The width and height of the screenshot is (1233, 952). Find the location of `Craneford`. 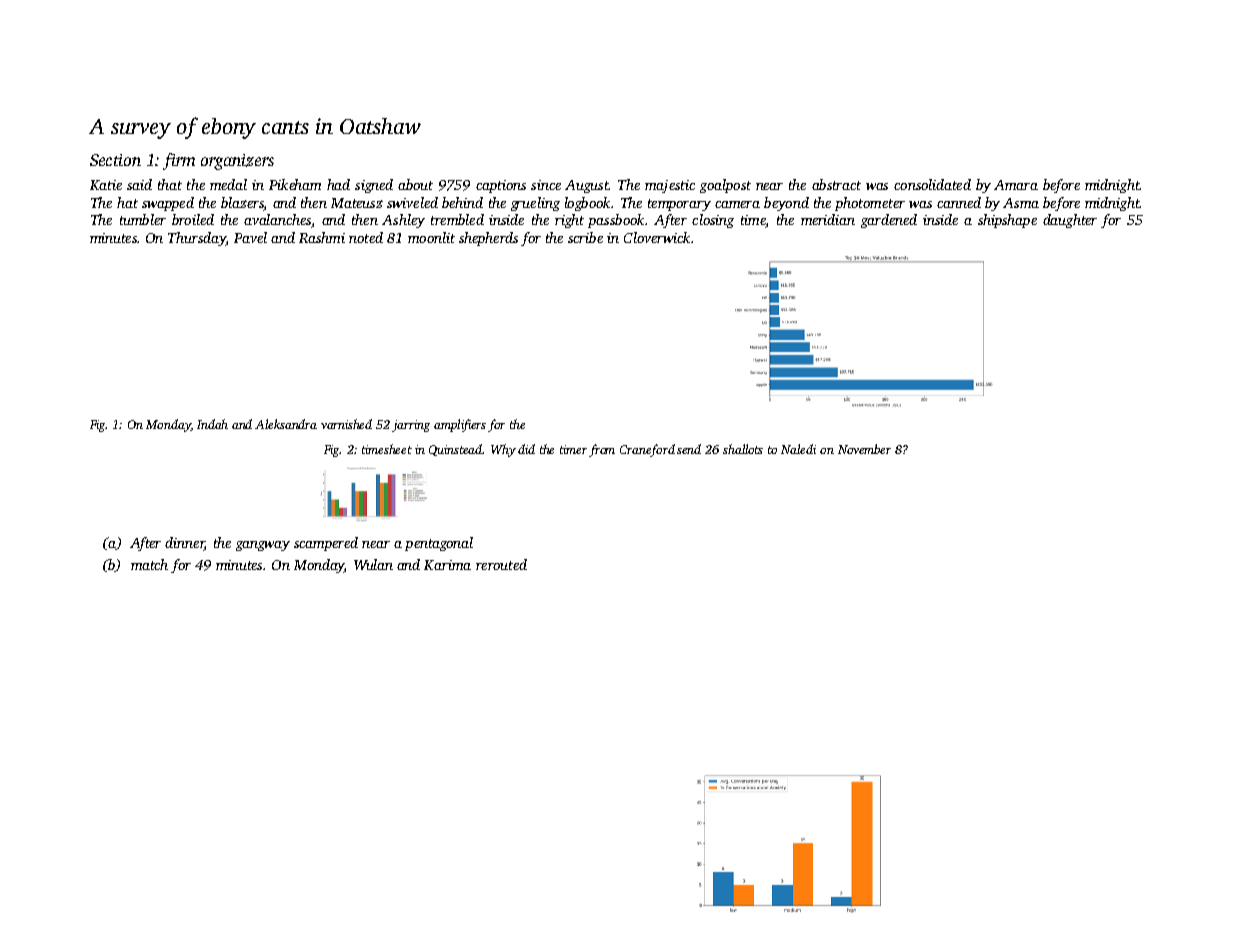

Craneford is located at coordinates (647, 450).
